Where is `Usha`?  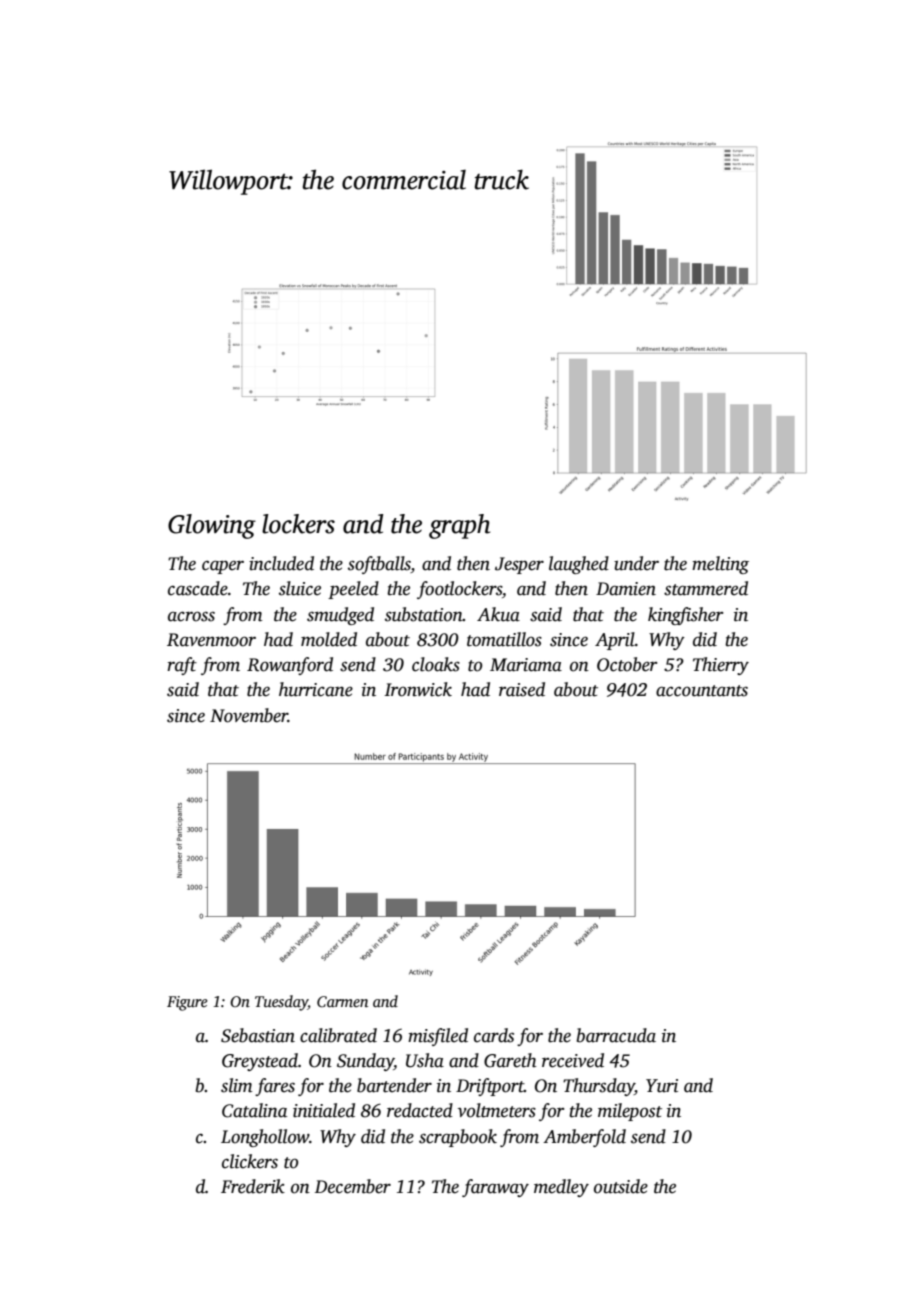
Usha is located at coordinates (425, 1060).
